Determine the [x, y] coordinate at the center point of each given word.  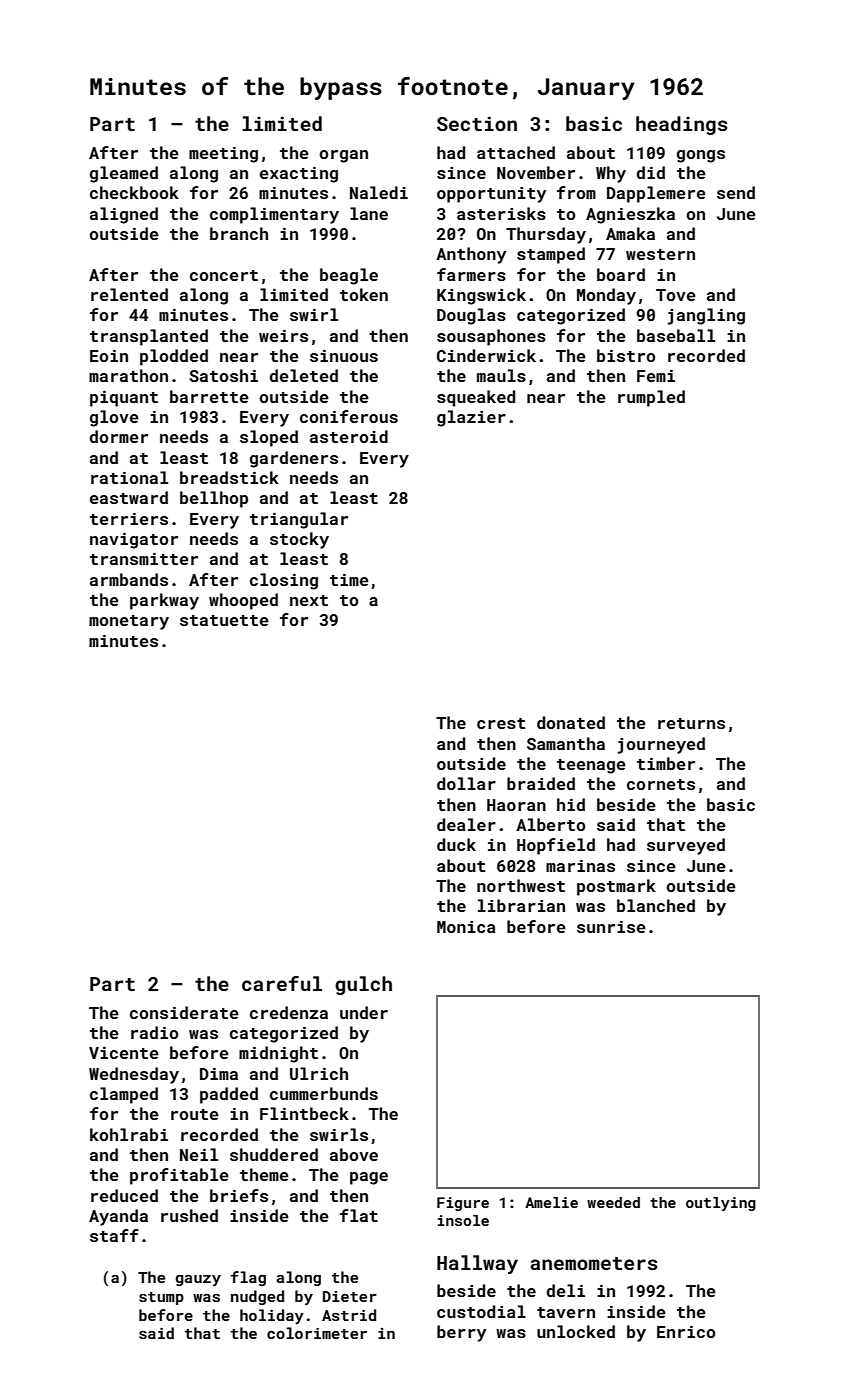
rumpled [651, 398]
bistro [626, 355]
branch [239, 233]
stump [161, 1298]
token [364, 294]
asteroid [349, 436]
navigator [134, 541]
